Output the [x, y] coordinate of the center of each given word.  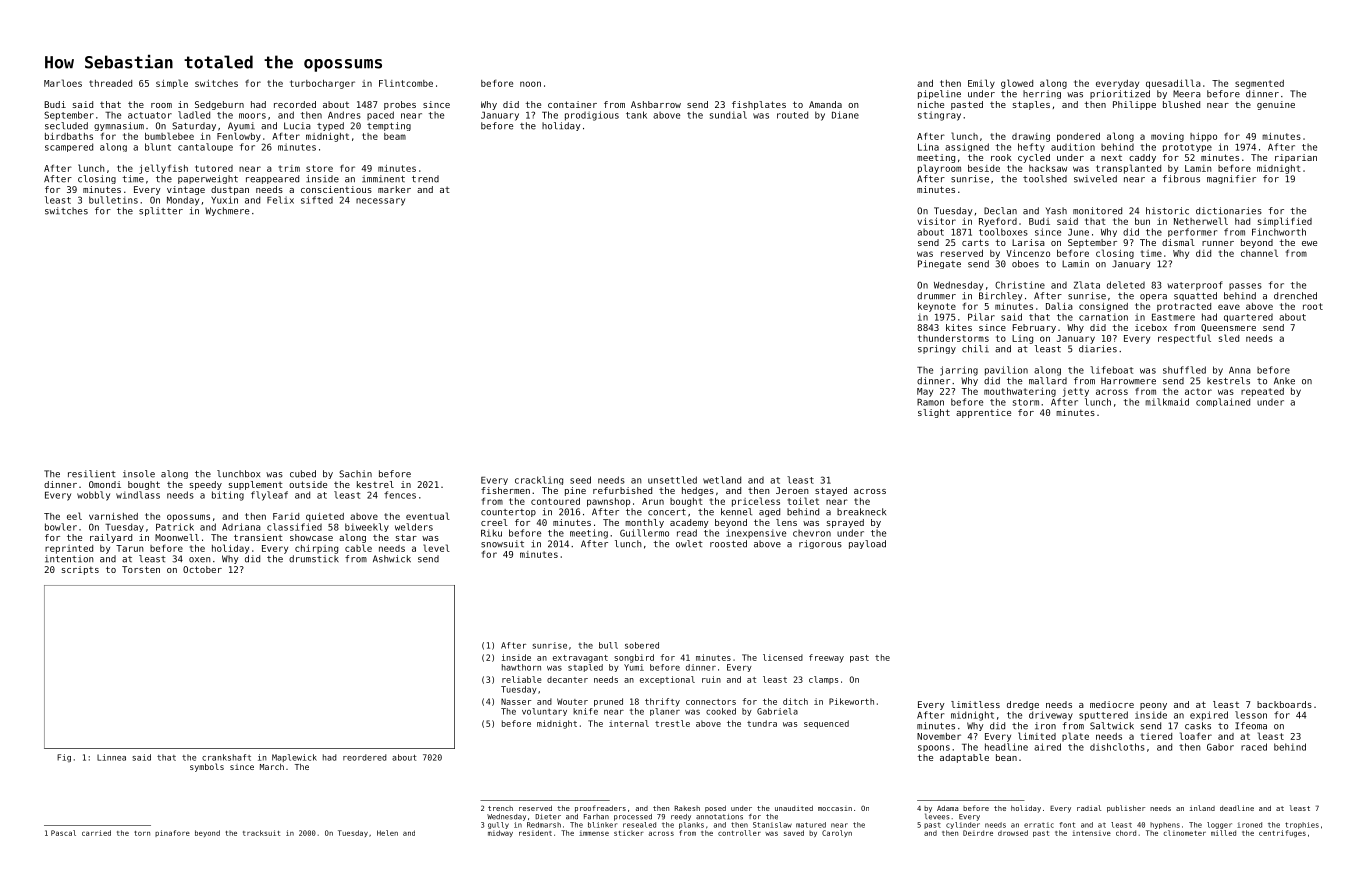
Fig [64, 758]
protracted [1184, 307]
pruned [608, 702]
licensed [783, 657]
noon [530, 84]
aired [1047, 747]
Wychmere [227, 211]
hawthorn [521, 667]
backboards [1284, 704]
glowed [1017, 84]
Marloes [63, 83]
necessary [380, 202]
